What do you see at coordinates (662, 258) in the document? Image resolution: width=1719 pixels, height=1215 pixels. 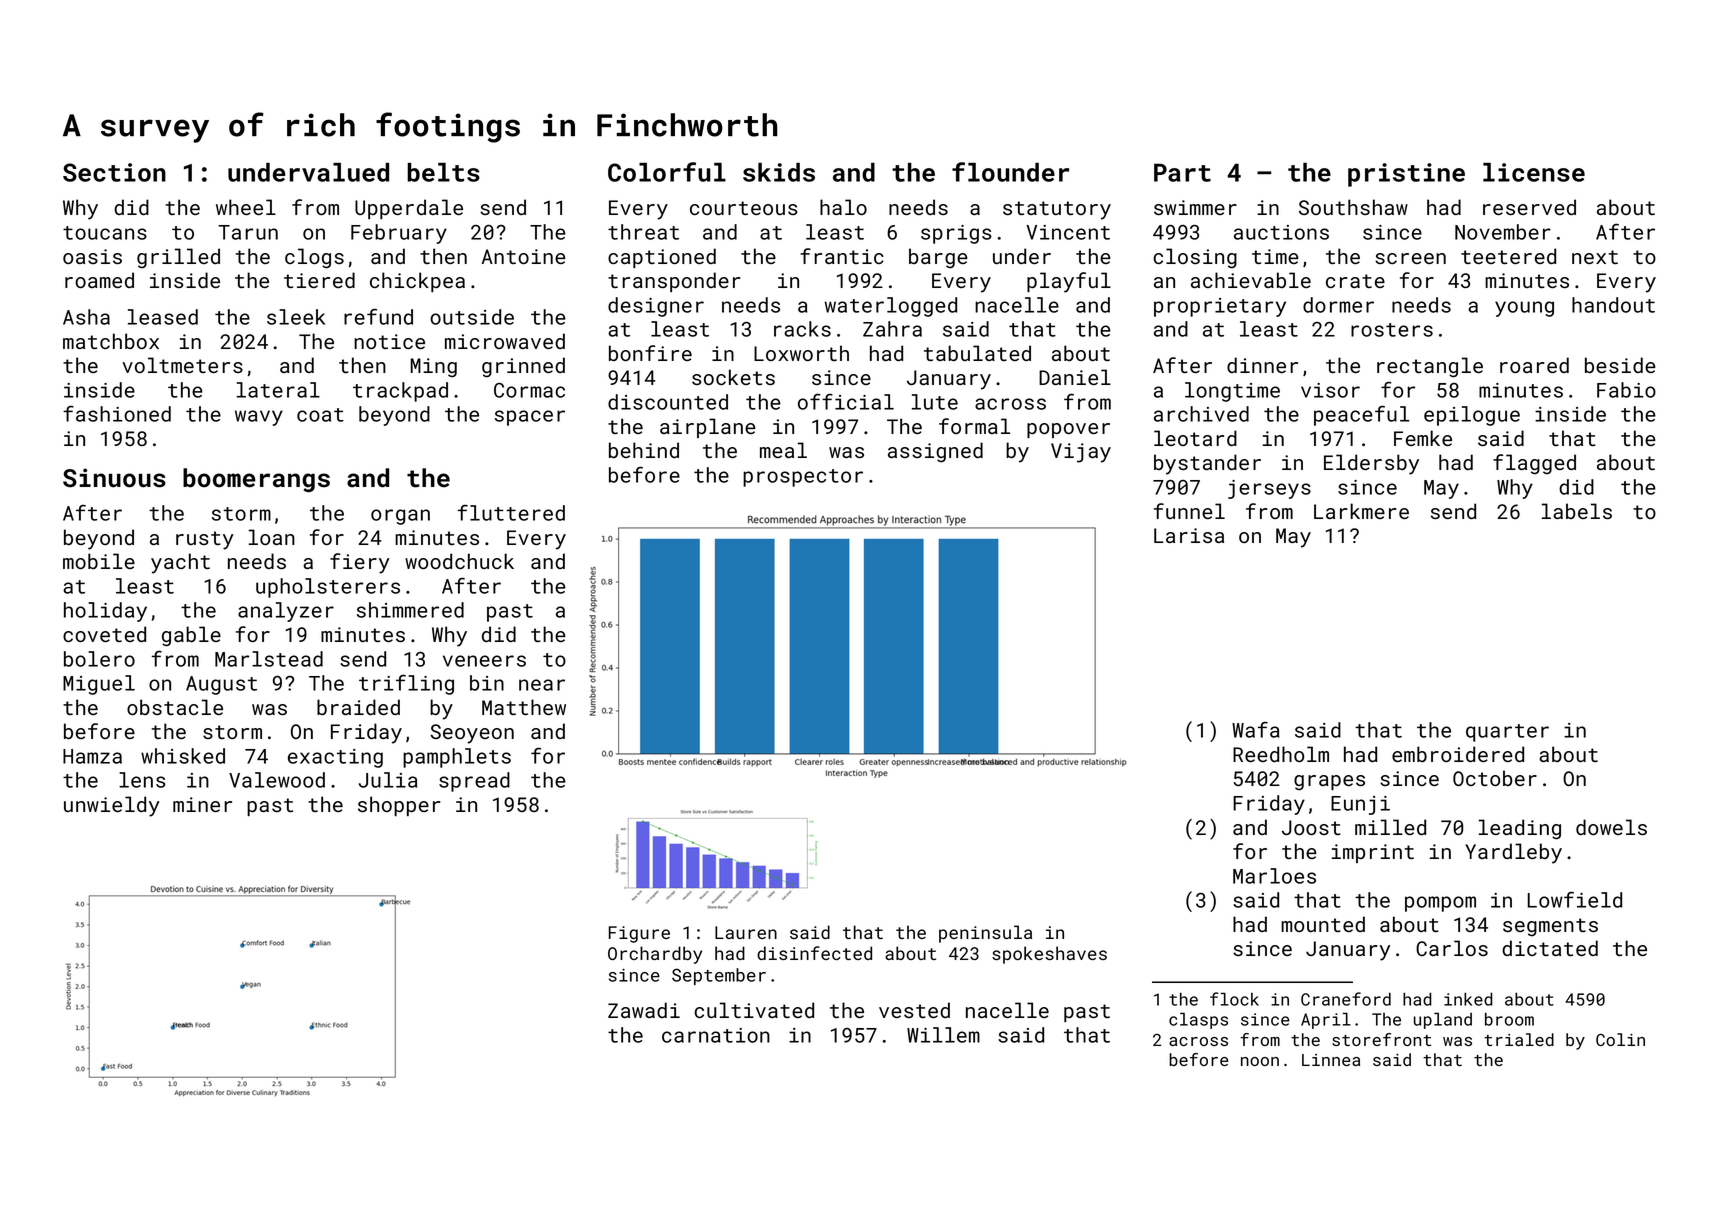 I see `captioned` at bounding box center [662, 258].
